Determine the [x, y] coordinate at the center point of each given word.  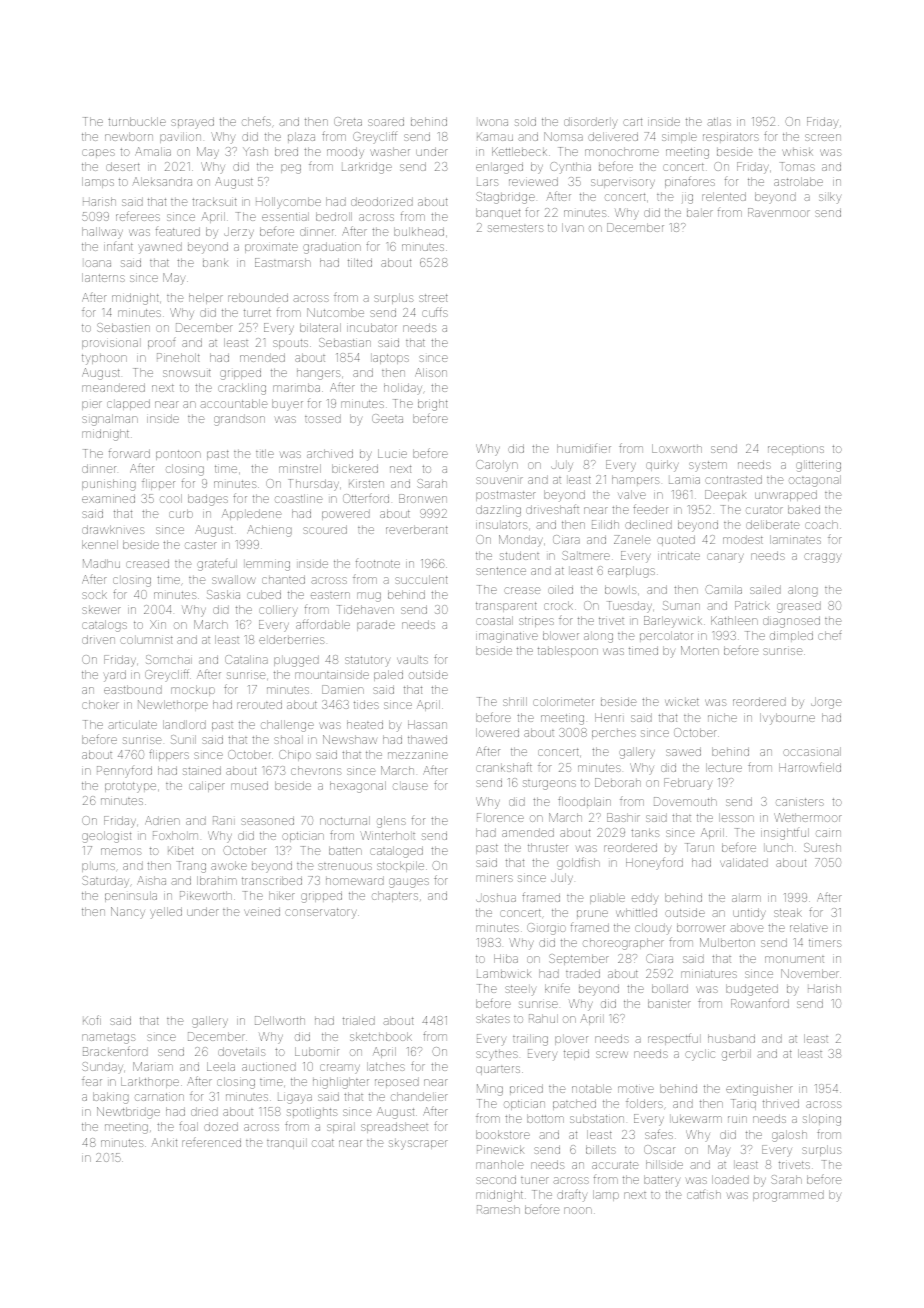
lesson [736, 817]
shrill [515, 701]
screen [823, 137]
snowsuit [187, 373]
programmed [788, 1196]
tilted [360, 262]
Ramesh [498, 1209]
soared [386, 121]
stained [202, 770]
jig [687, 199]
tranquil [285, 1144]
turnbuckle [137, 121]
